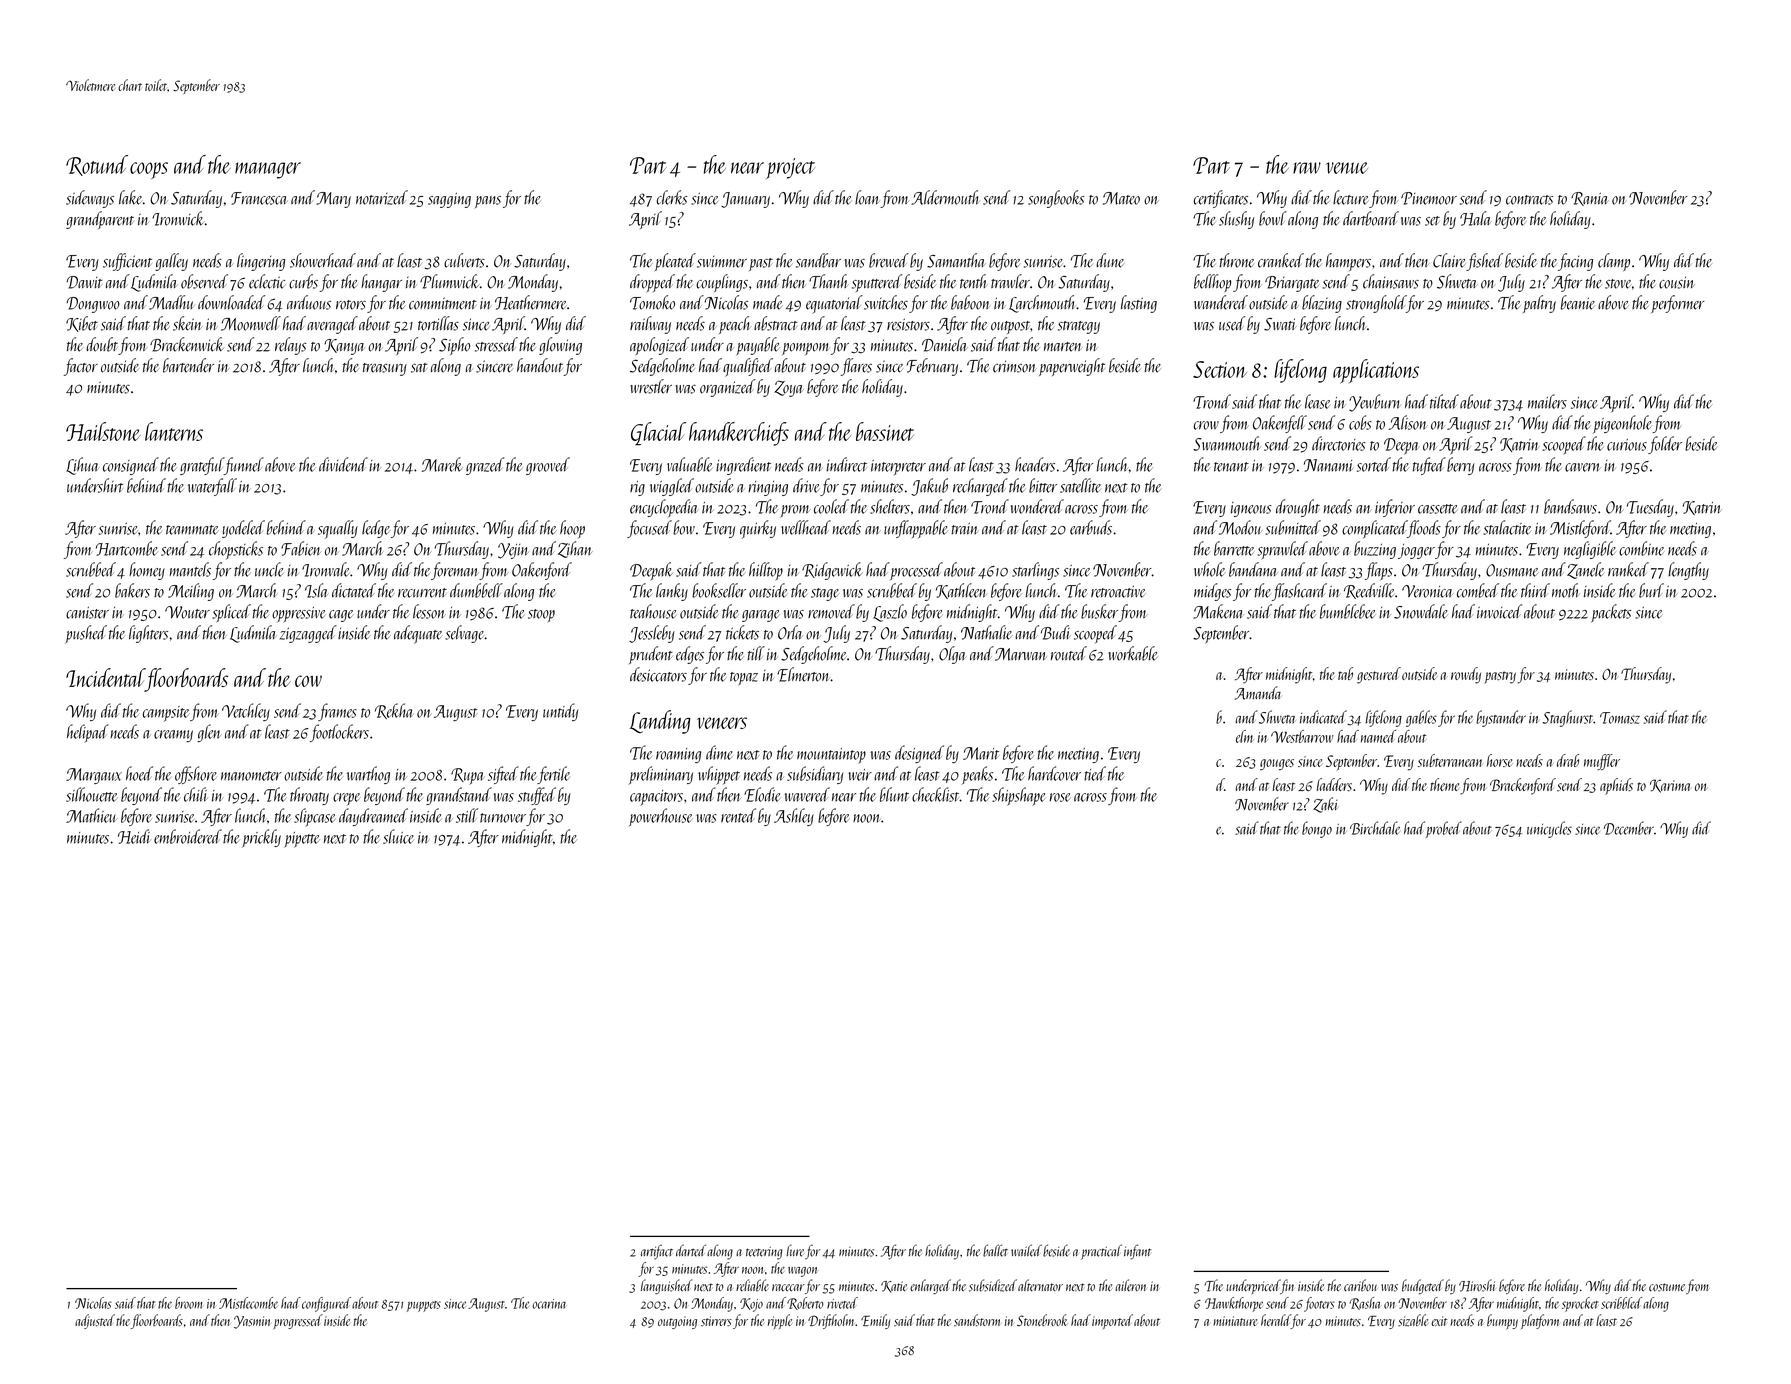 The image size is (1791, 1384). I want to click on sluice, so click(398, 836).
